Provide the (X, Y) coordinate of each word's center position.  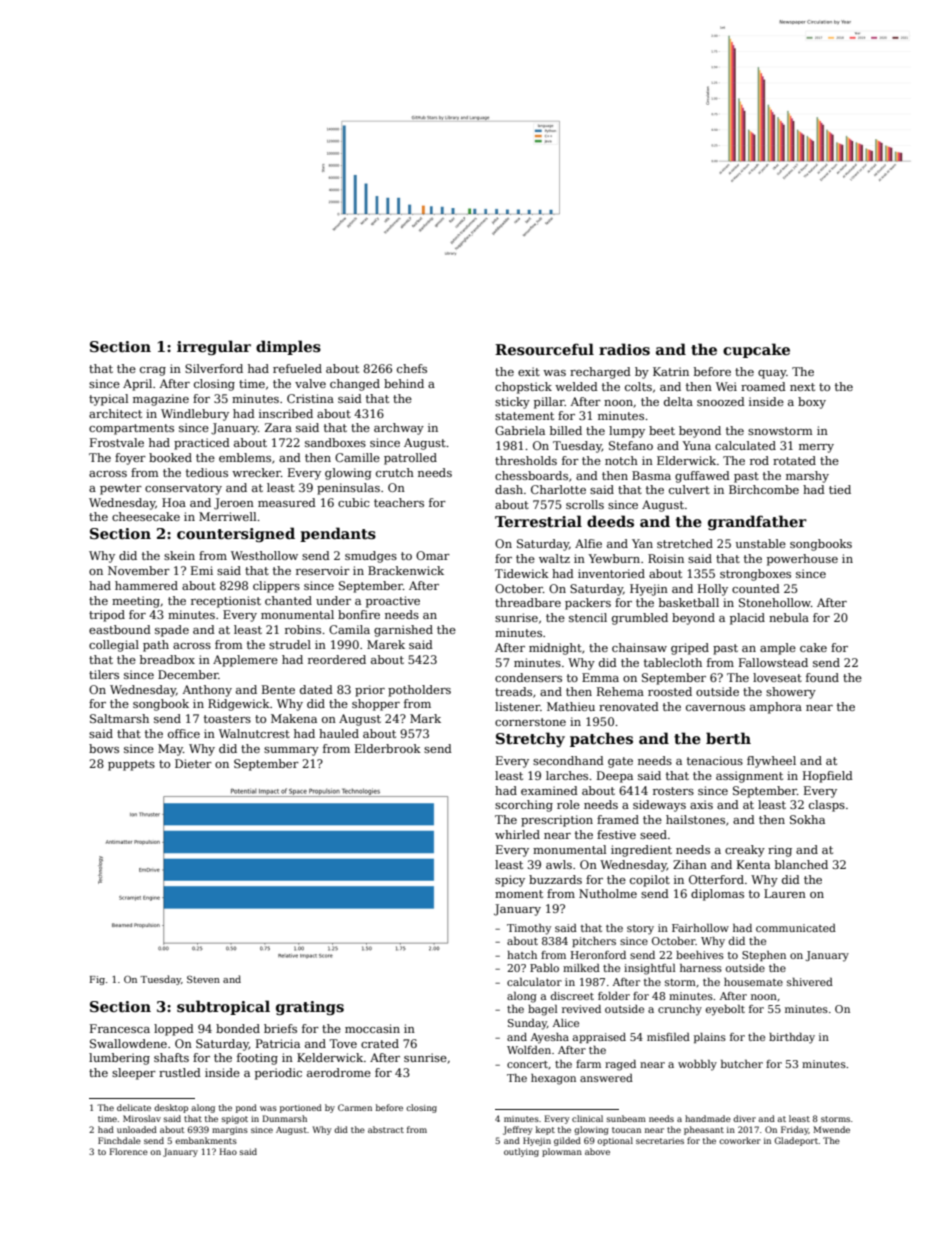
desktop (171, 1108)
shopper (376, 705)
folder (614, 996)
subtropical (223, 1007)
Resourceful (544, 349)
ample (778, 649)
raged (620, 1065)
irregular (214, 347)
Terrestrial (538, 521)
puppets (131, 765)
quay (772, 374)
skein (179, 555)
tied (840, 489)
